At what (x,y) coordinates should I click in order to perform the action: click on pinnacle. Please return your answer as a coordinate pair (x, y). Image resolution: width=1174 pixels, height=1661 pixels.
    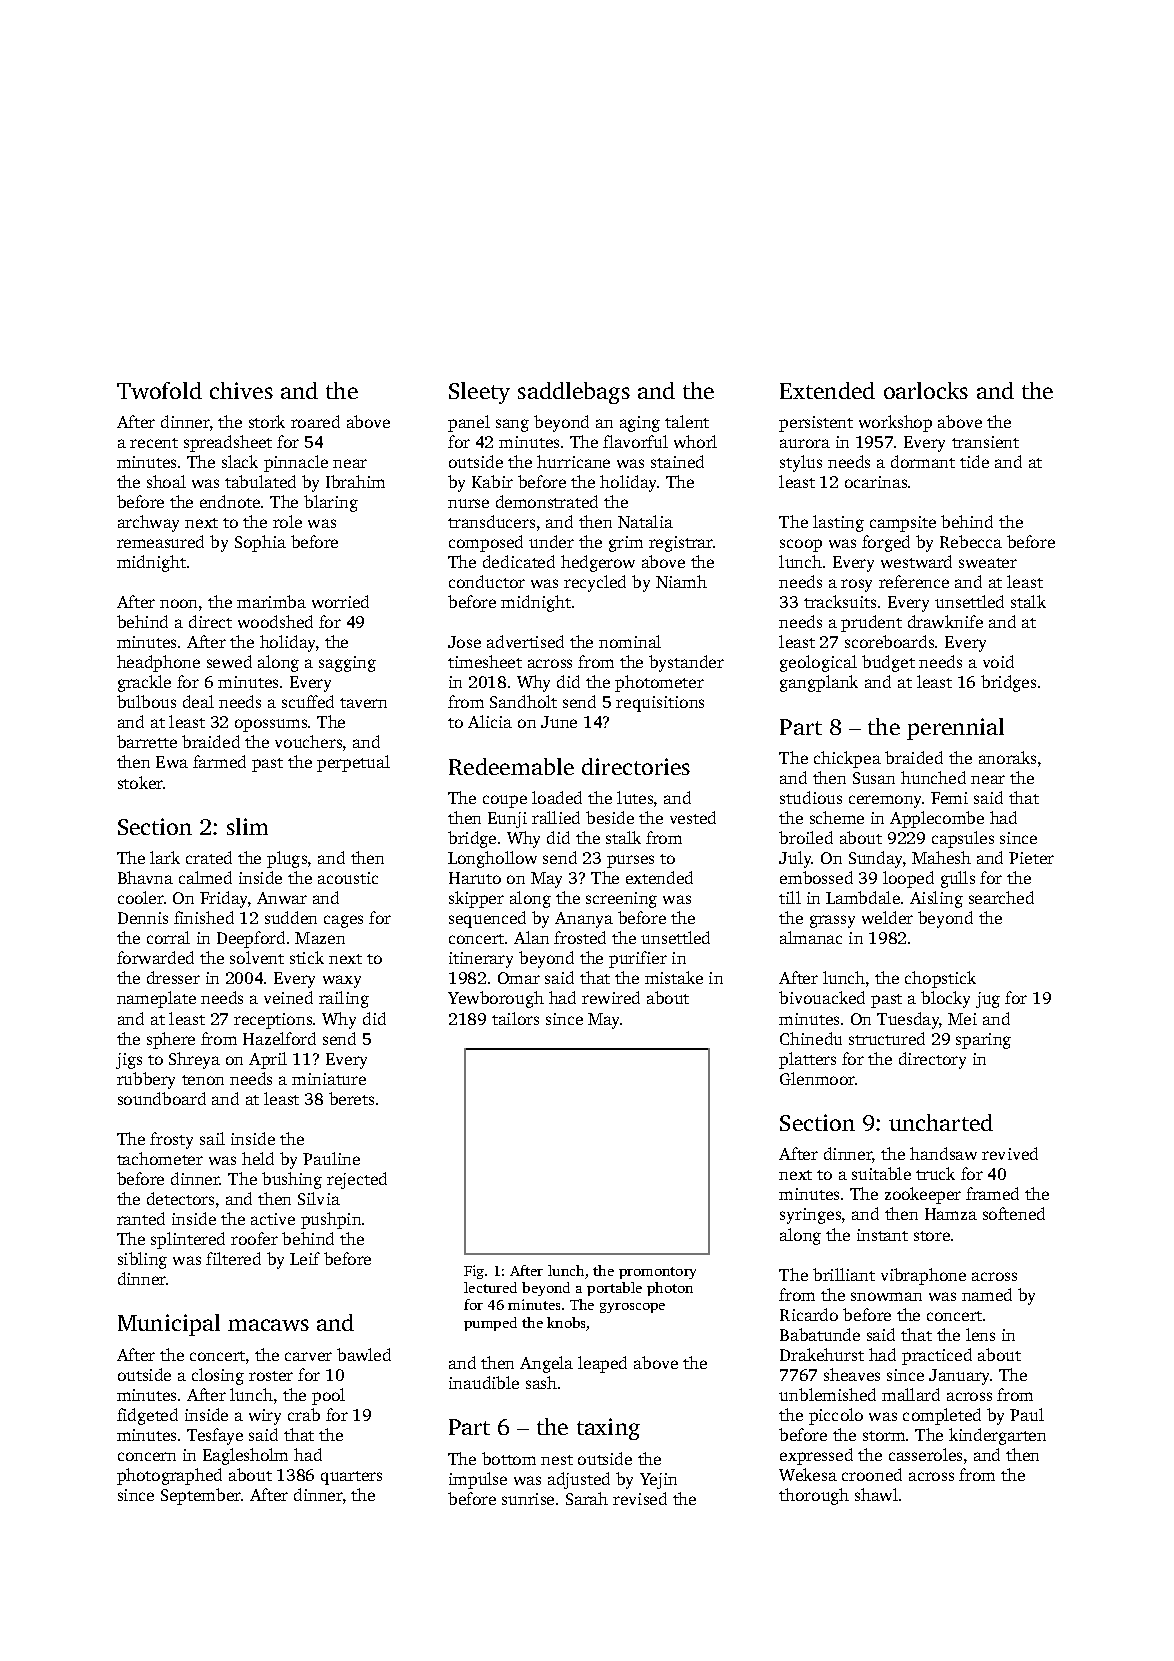
    Looking at the image, I should click on (296, 463).
